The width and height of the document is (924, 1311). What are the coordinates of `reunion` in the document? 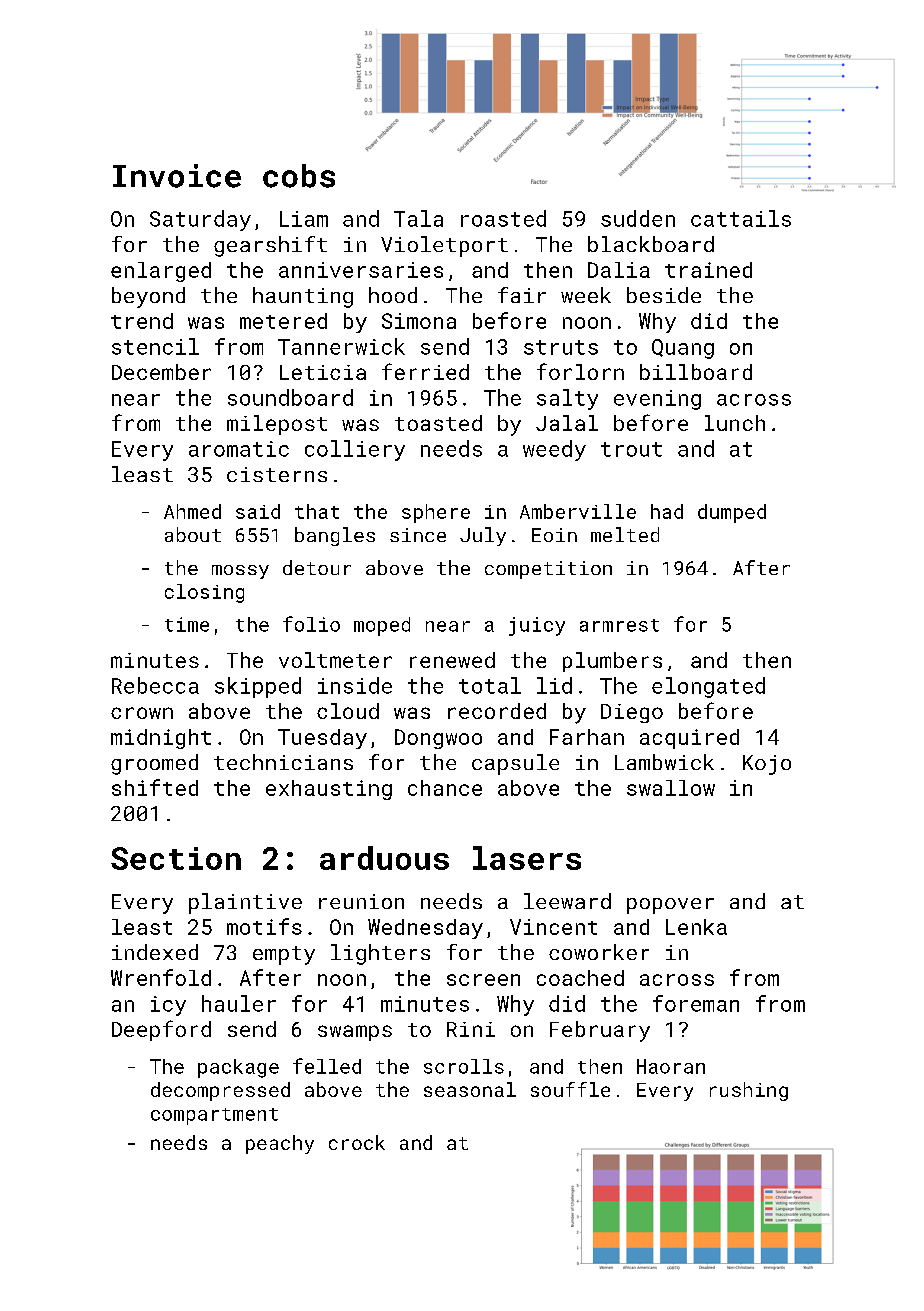 It's located at (361, 901).
